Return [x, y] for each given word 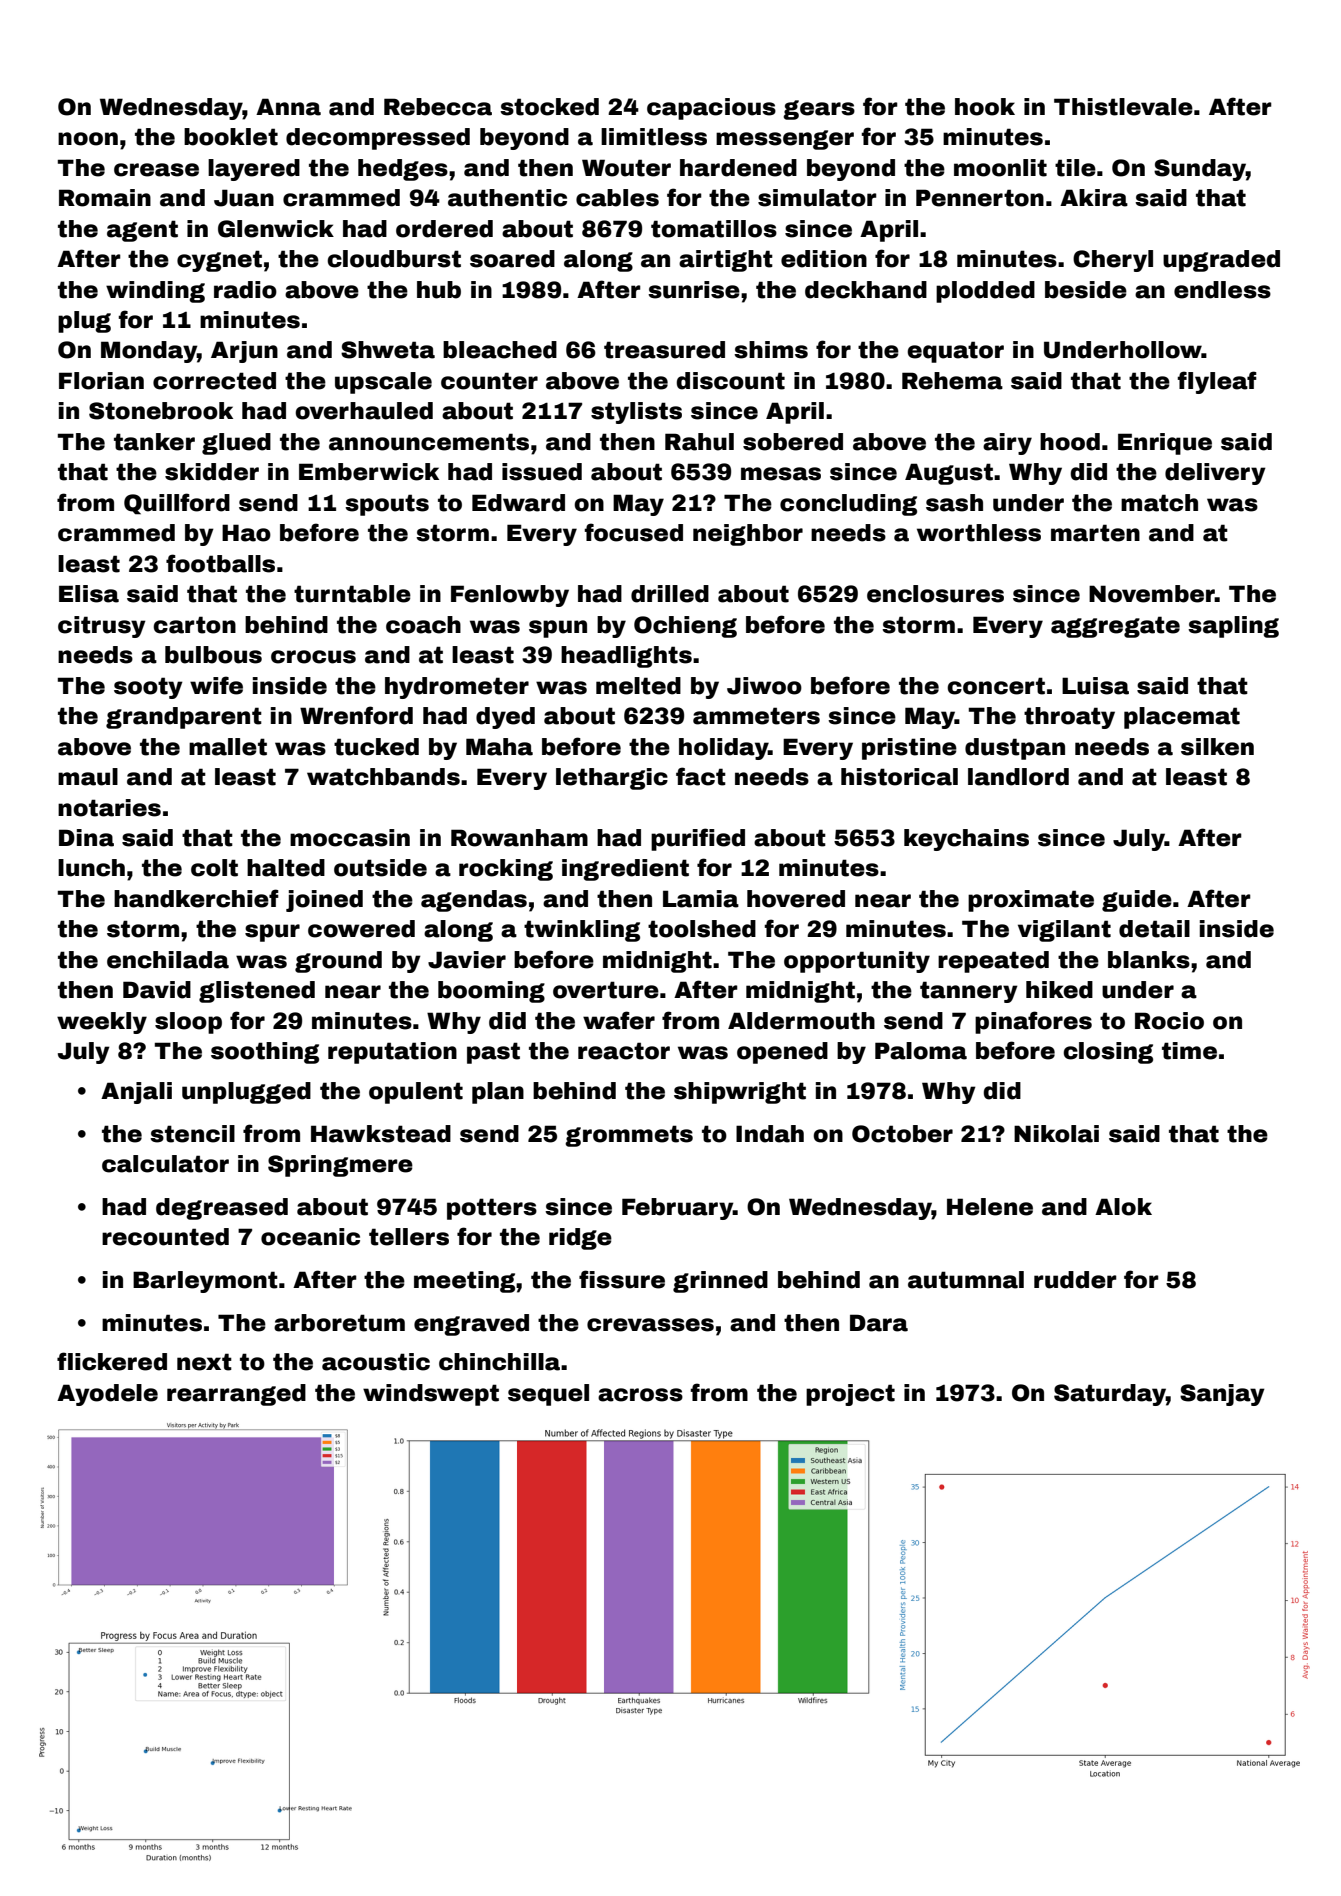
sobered [793, 442]
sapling [1233, 627]
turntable [352, 594]
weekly [102, 1023]
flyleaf [1217, 382]
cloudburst [394, 259]
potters [492, 1209]
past [493, 1053]
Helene [990, 1207]
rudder [1075, 1280]
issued [542, 472]
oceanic [310, 1237]
